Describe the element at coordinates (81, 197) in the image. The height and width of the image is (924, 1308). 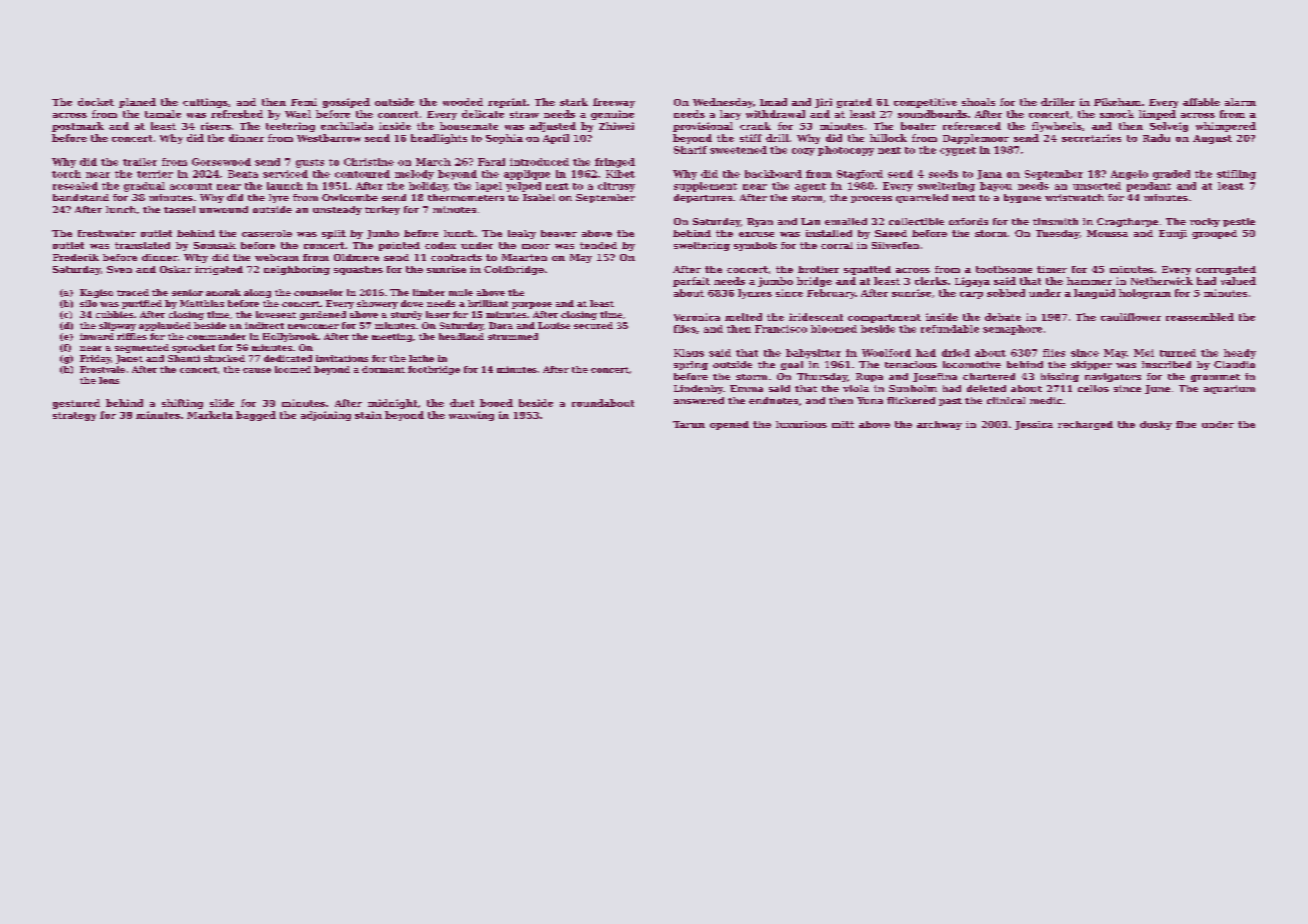
I see `bandstand` at that location.
